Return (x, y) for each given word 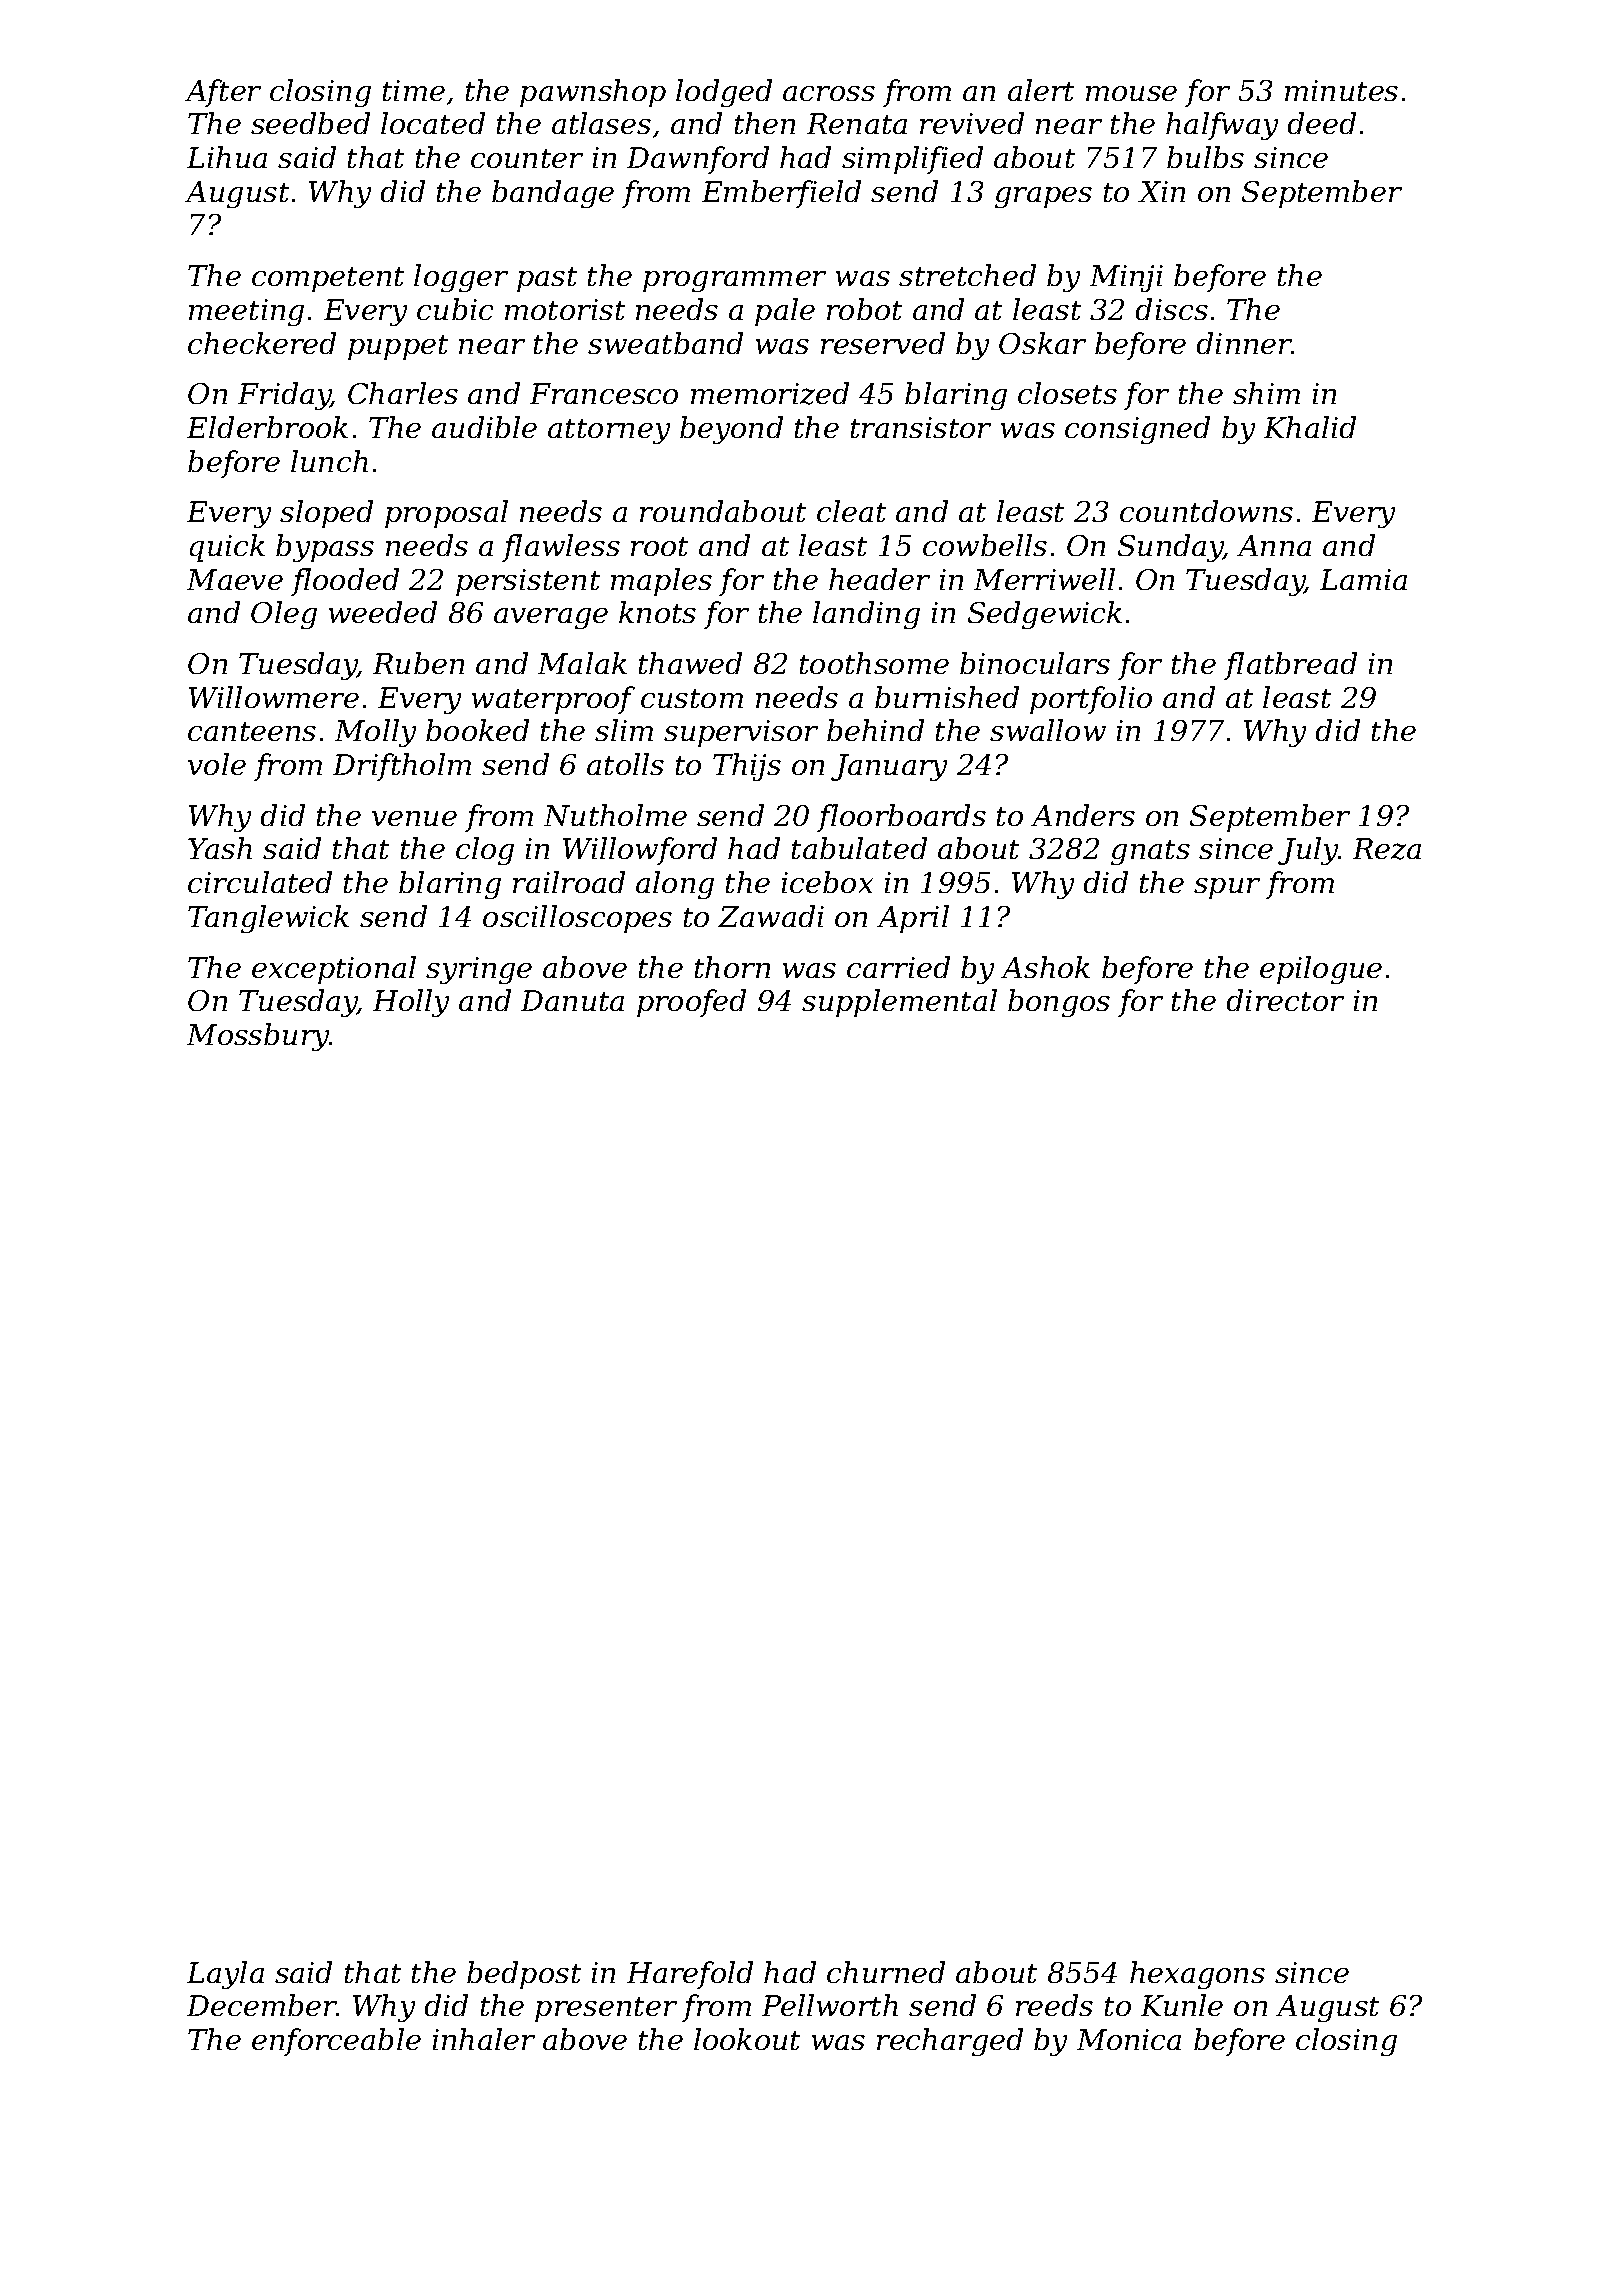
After (223, 93)
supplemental (899, 1003)
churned (886, 1972)
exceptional (334, 970)
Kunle (1182, 2005)
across (829, 93)
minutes (1341, 90)
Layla (225, 1975)
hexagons (1197, 1975)
